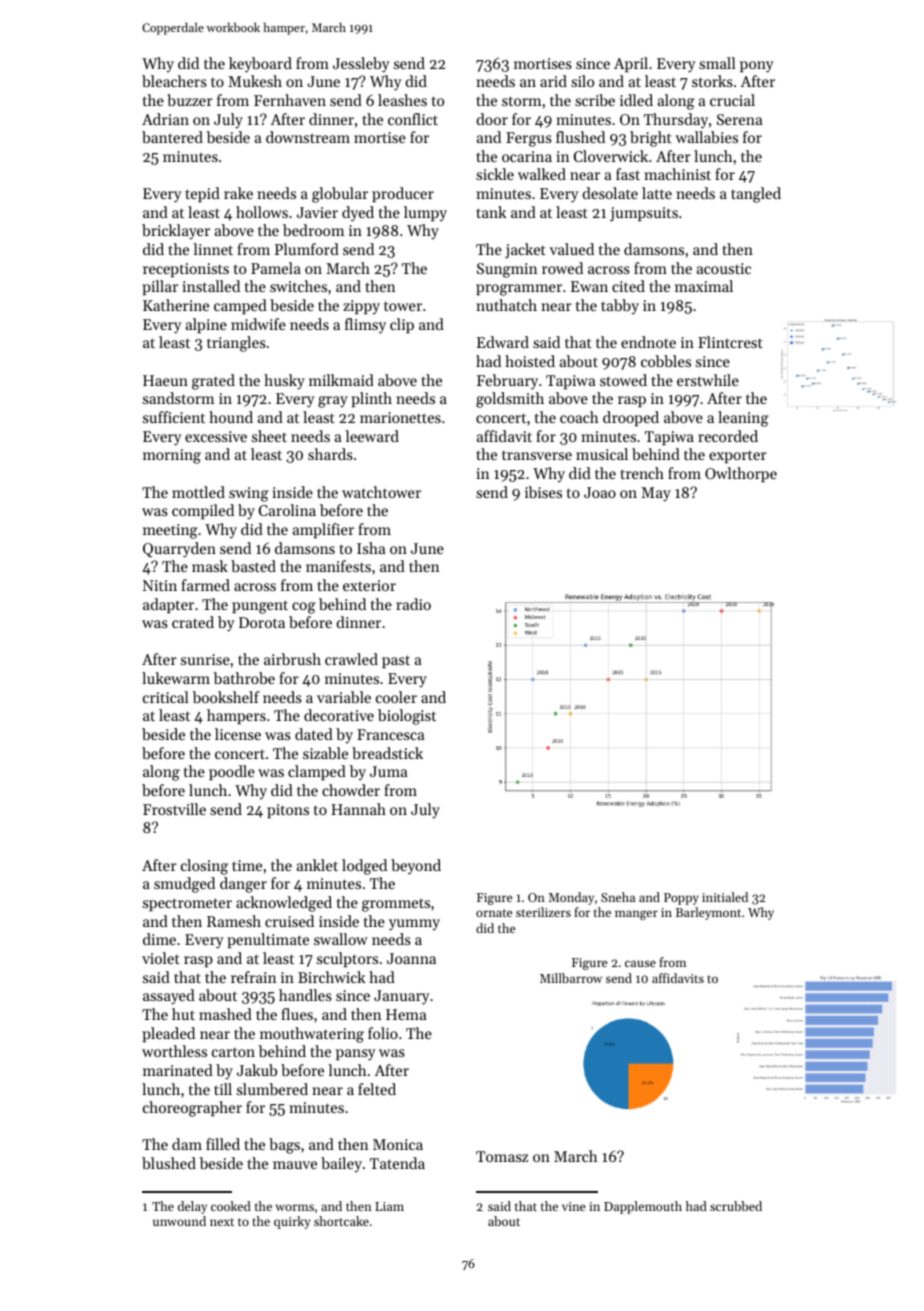 This screenshot has height=1311, width=924. I want to click on danger, so click(243, 885).
